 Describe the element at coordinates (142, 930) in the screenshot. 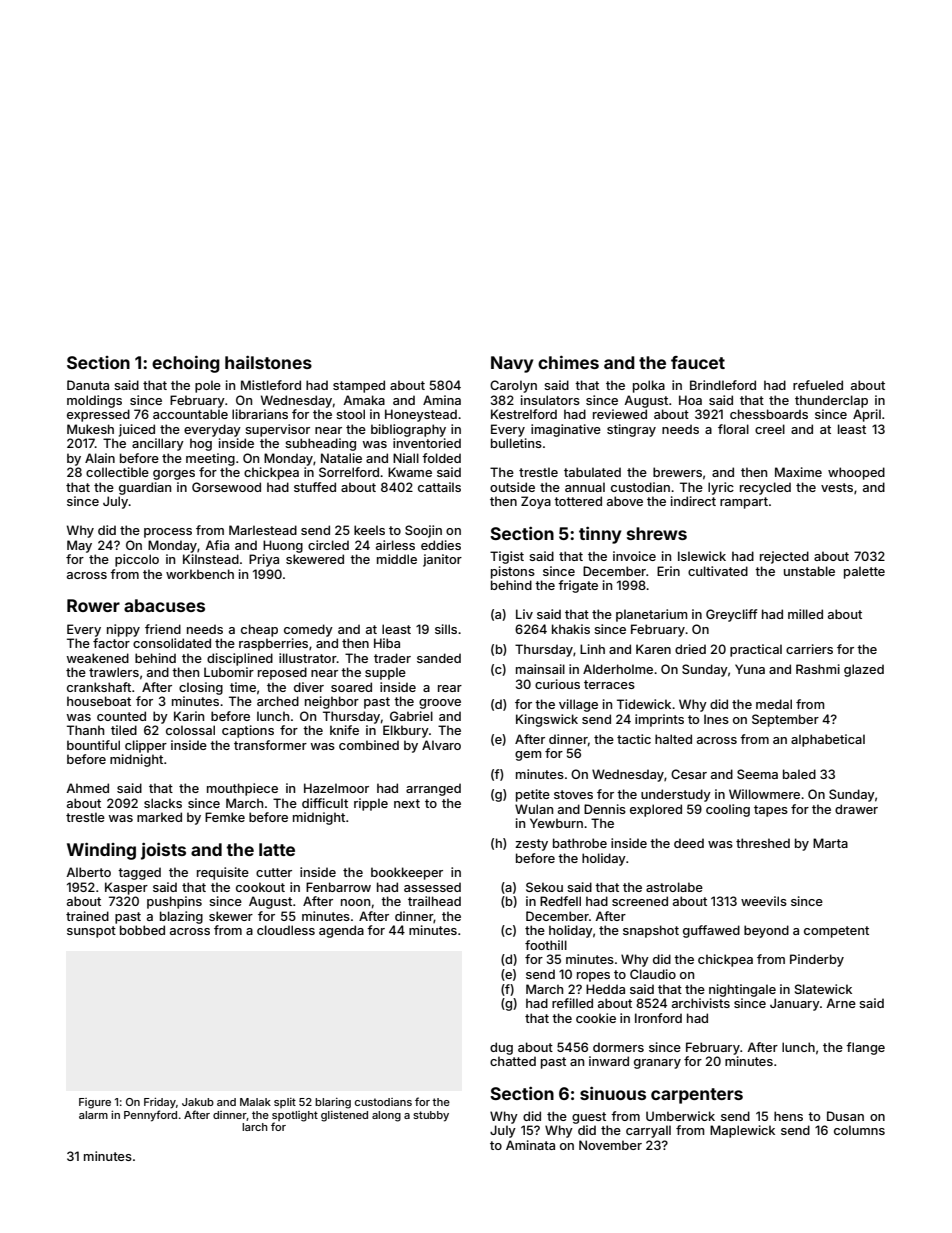

I see `bobbed` at that location.
